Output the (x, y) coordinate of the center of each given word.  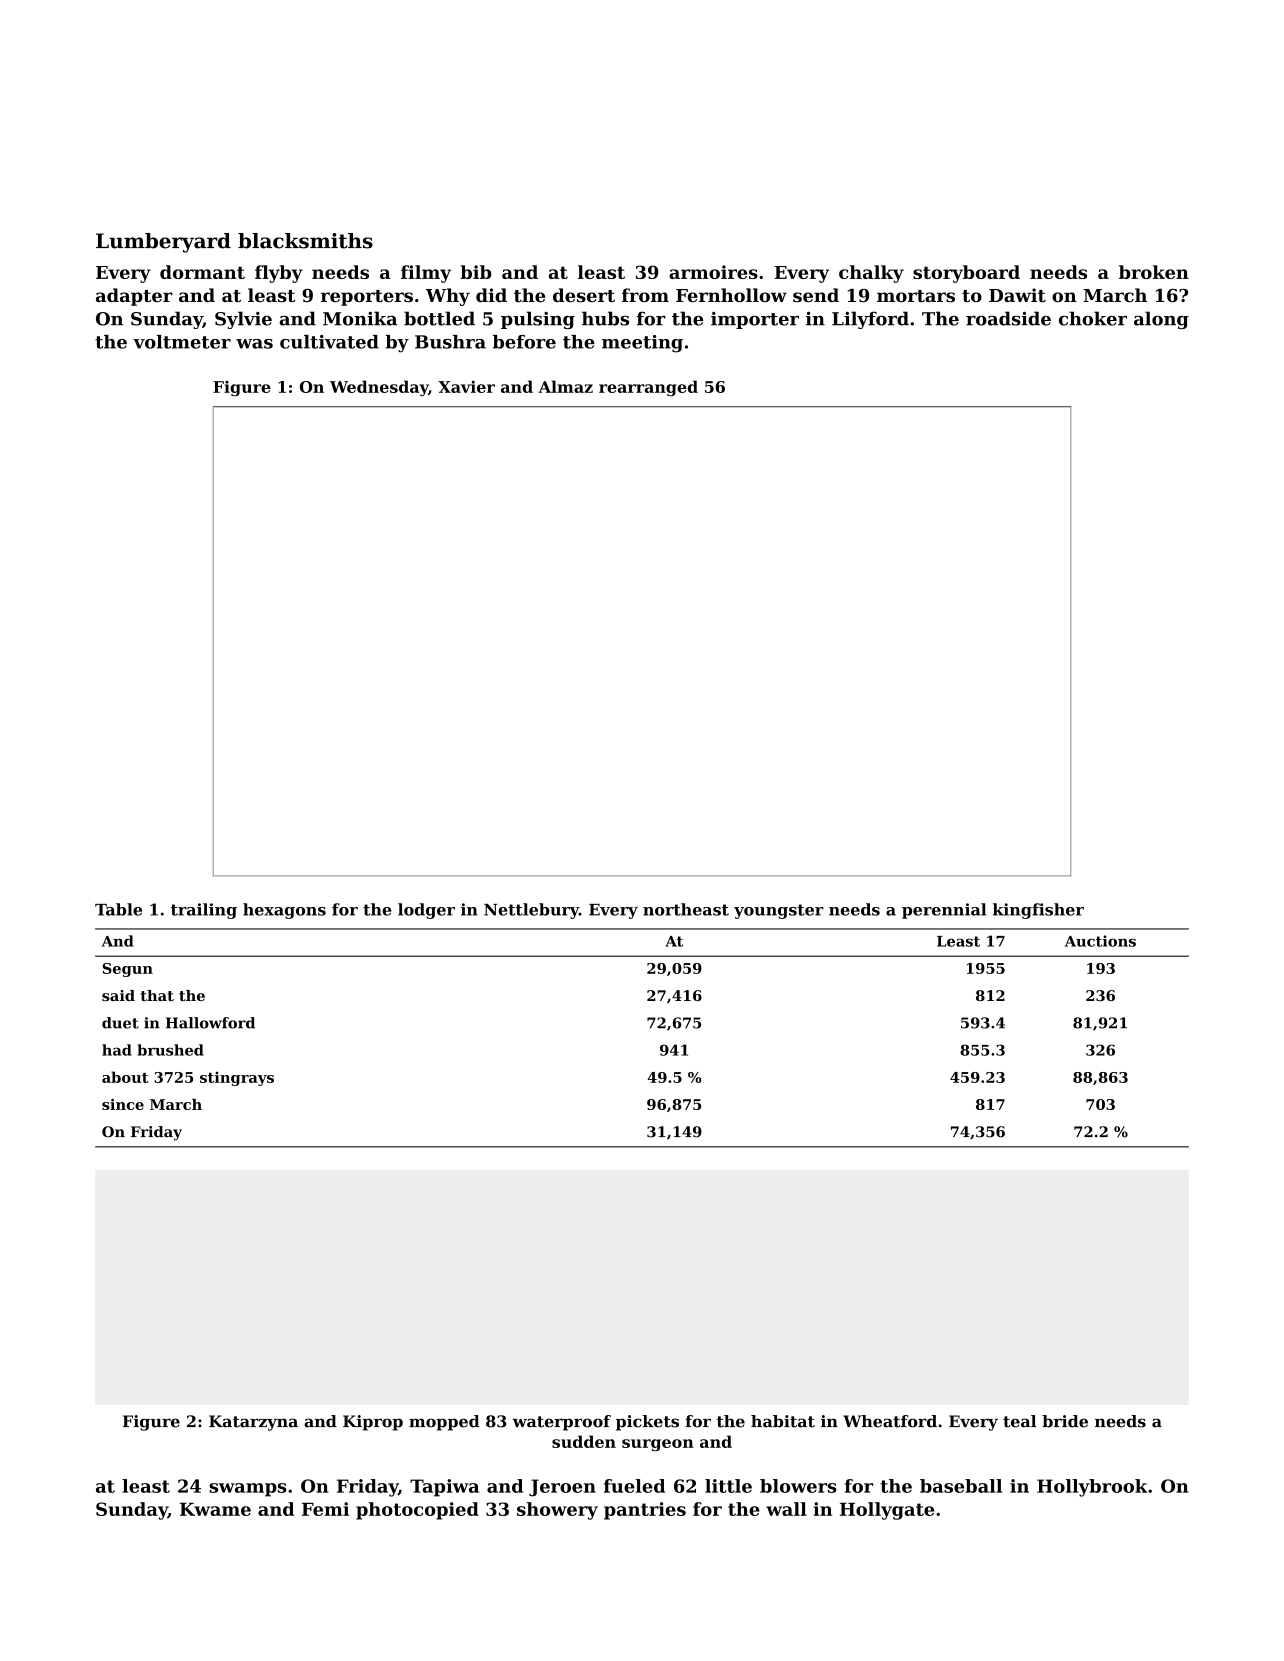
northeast (686, 909)
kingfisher (1038, 911)
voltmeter (182, 342)
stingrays (237, 1079)
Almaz (565, 386)
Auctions (1100, 941)
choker (1093, 318)
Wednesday (379, 388)
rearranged (648, 388)
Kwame (215, 1509)
